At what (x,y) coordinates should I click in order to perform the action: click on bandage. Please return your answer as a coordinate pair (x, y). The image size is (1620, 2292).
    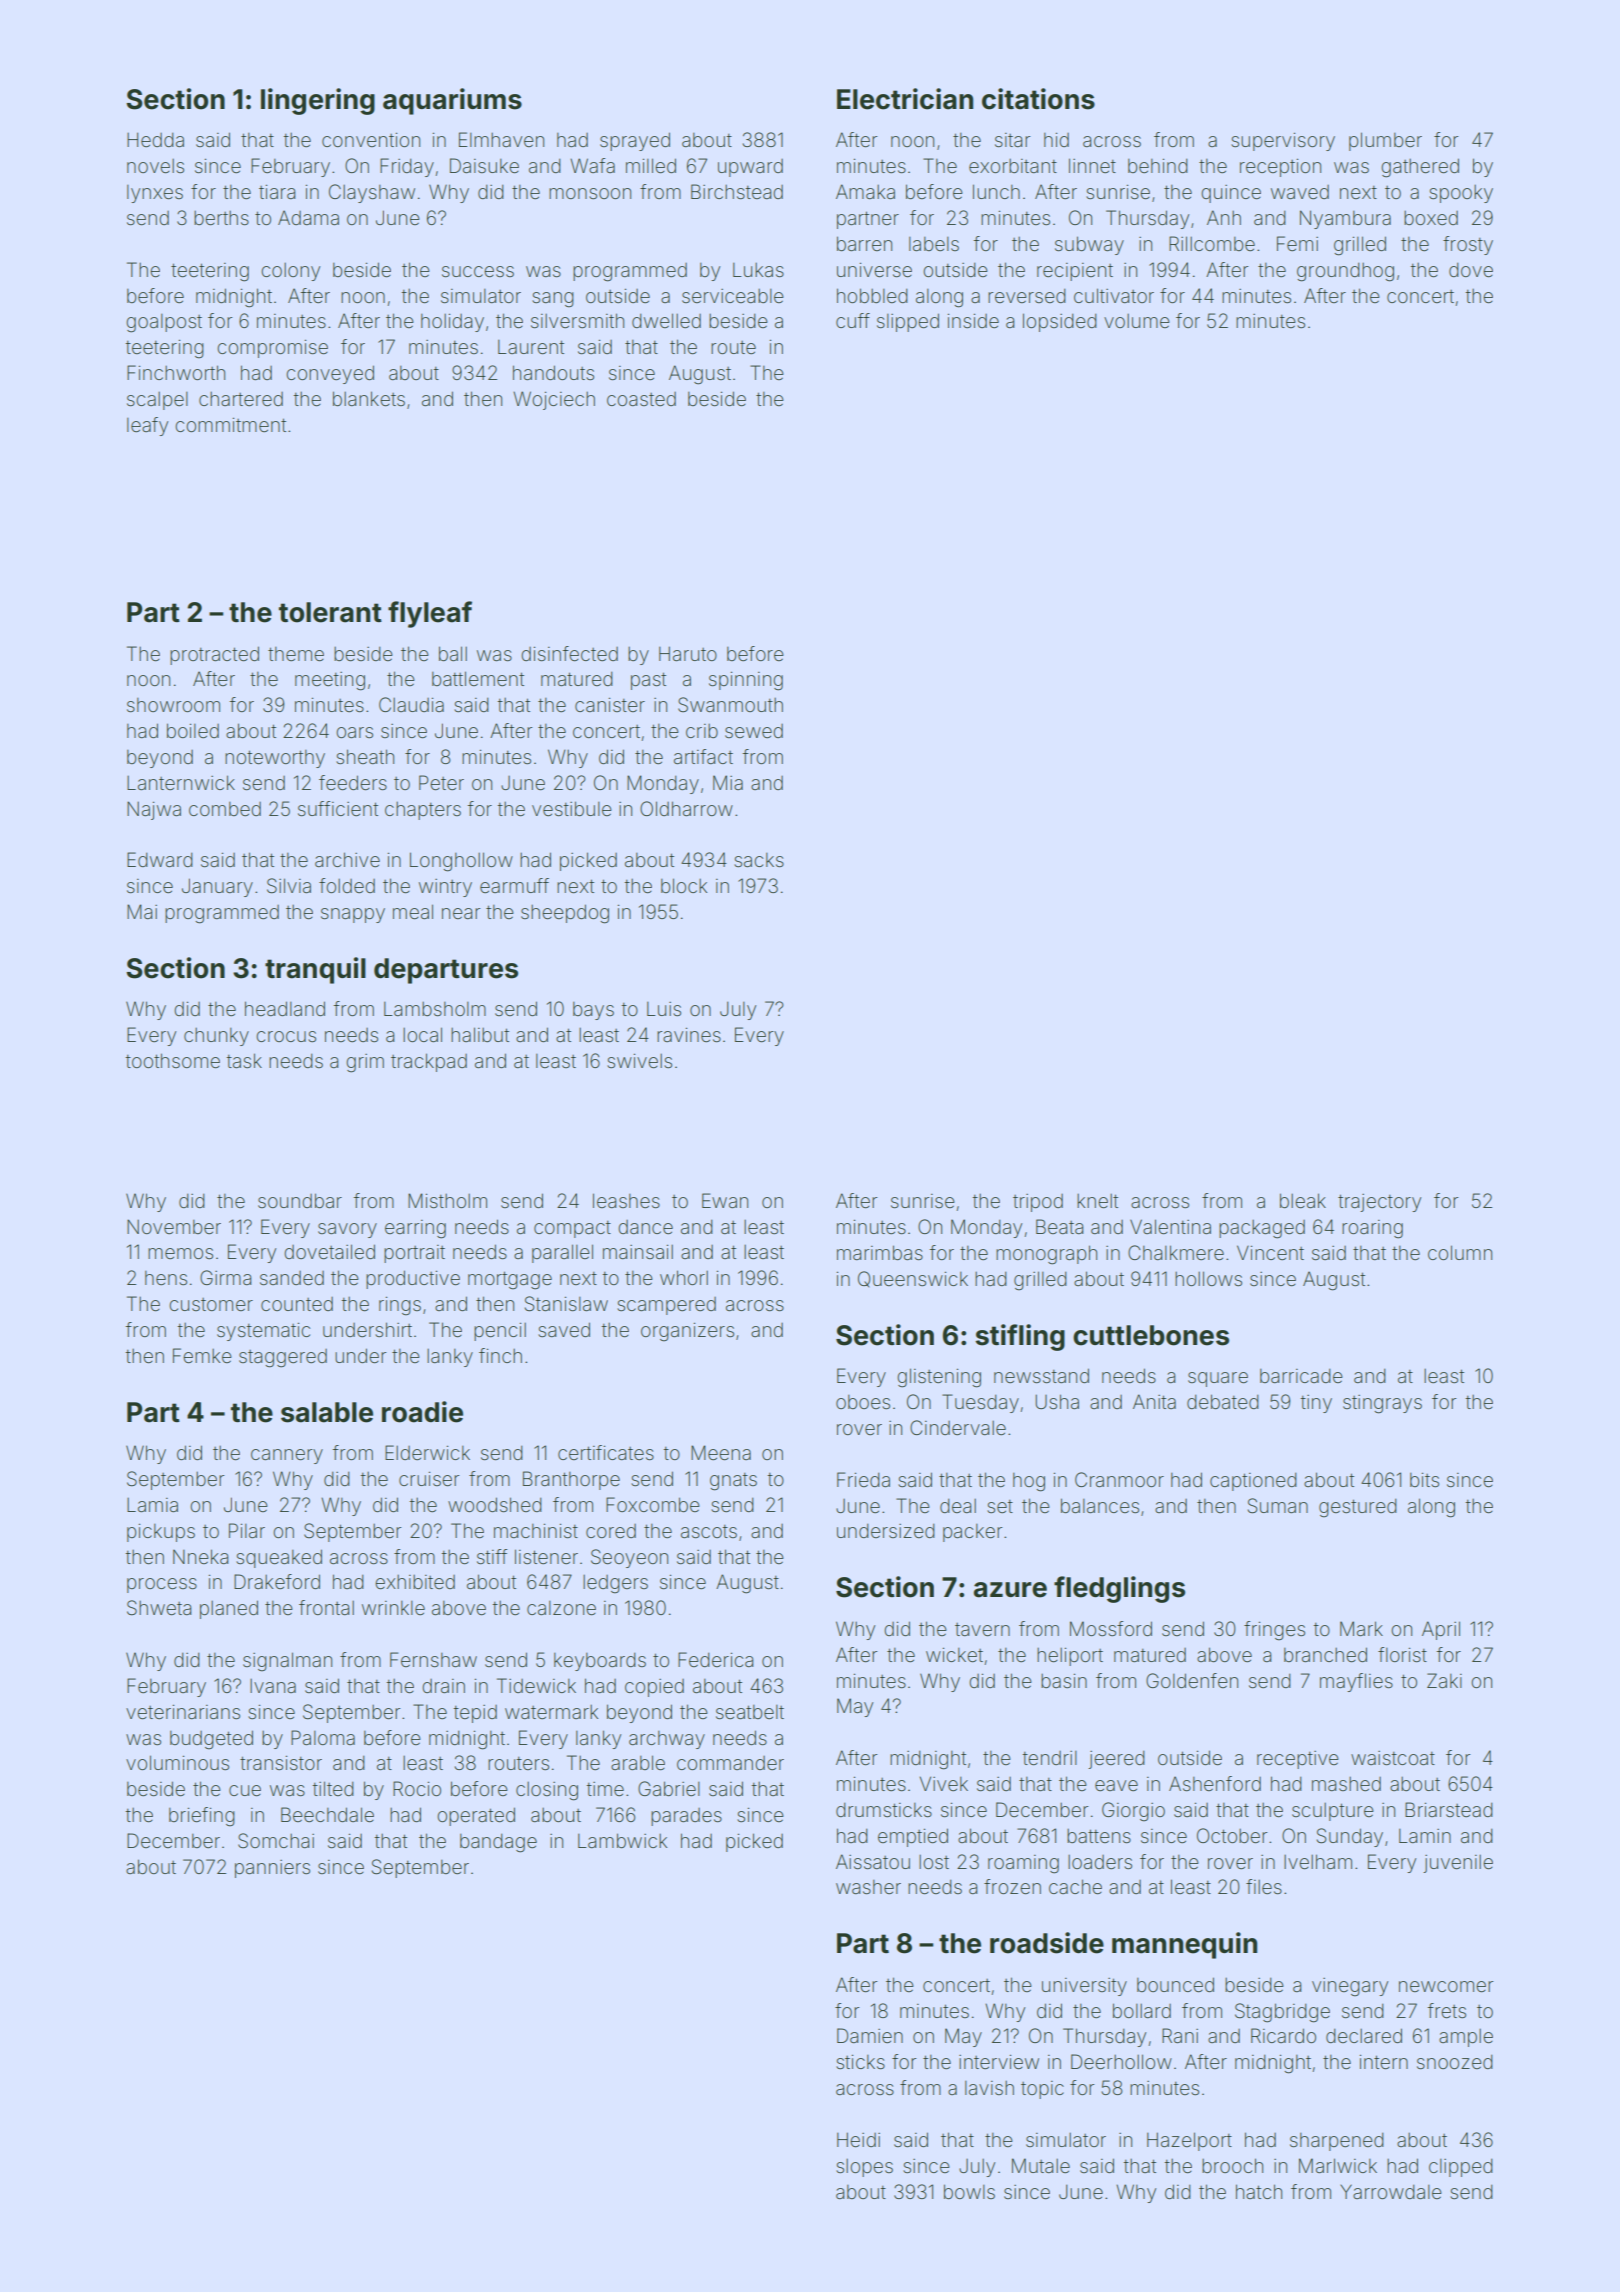
    Looking at the image, I should click on (498, 1843).
